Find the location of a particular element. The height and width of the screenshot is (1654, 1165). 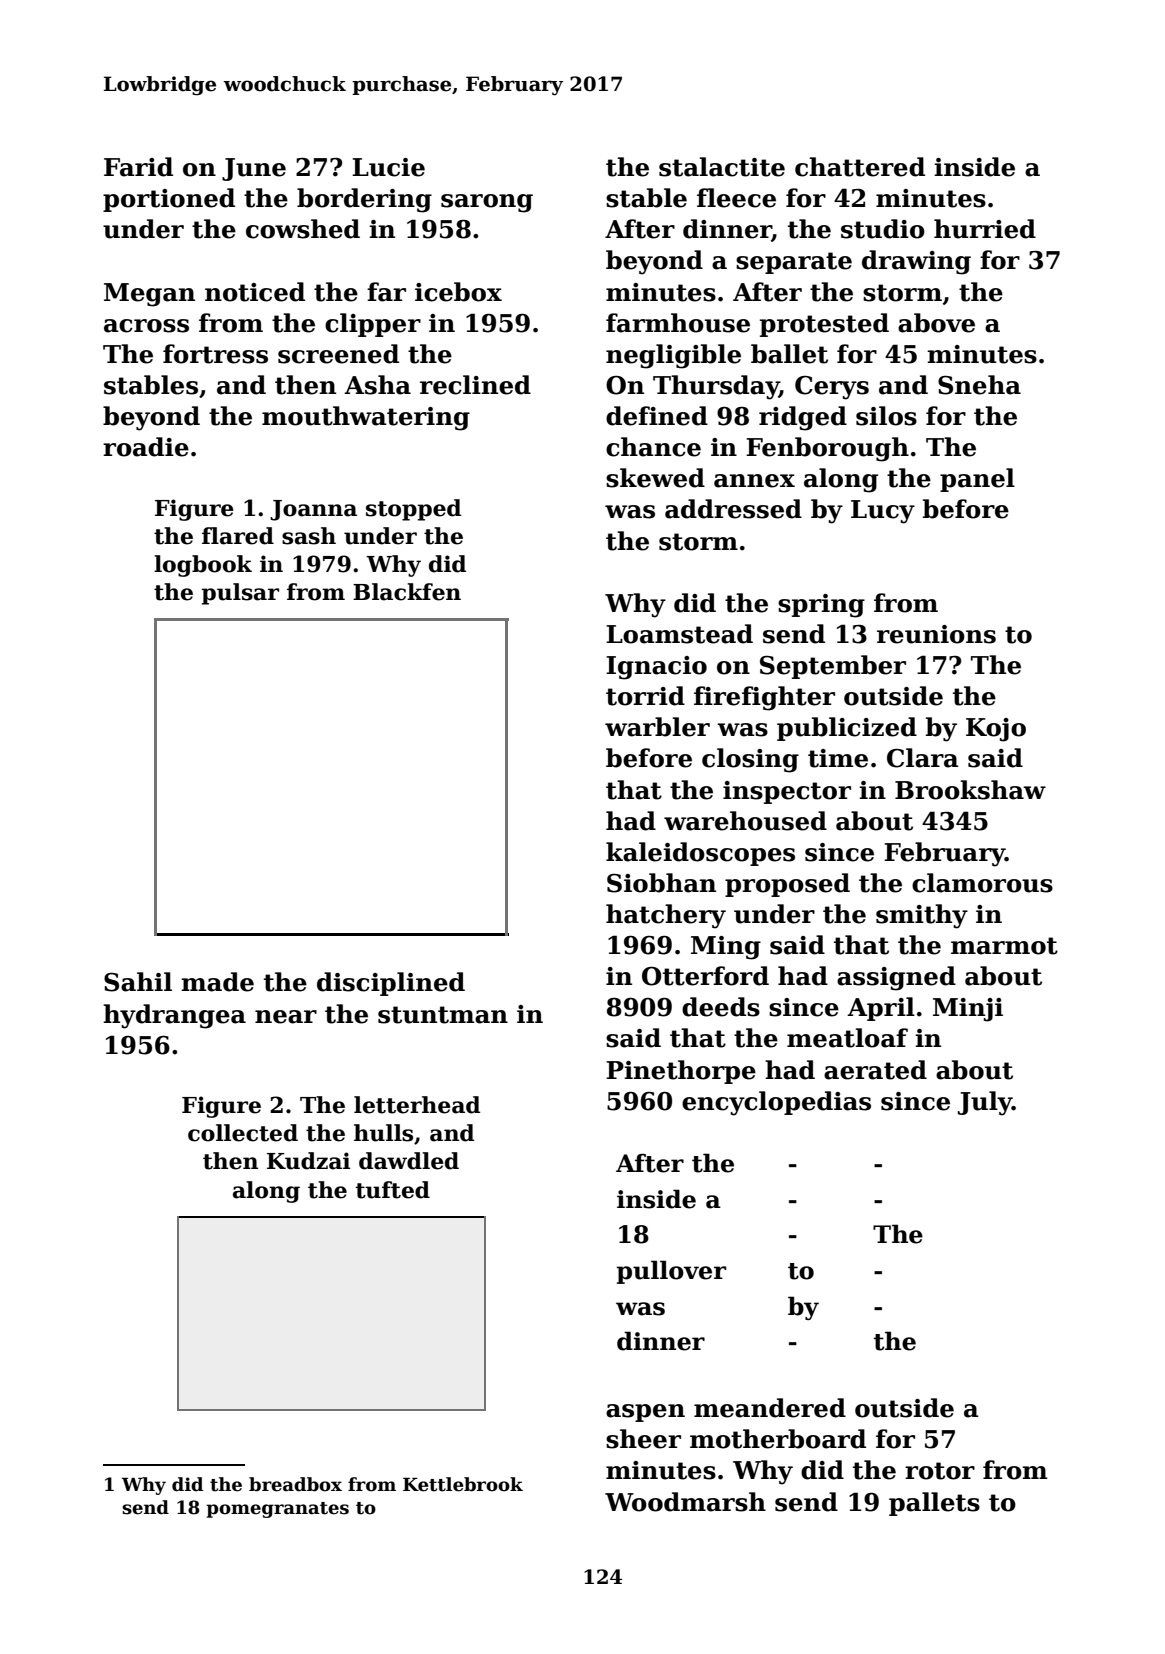

chattered is located at coordinates (860, 167).
